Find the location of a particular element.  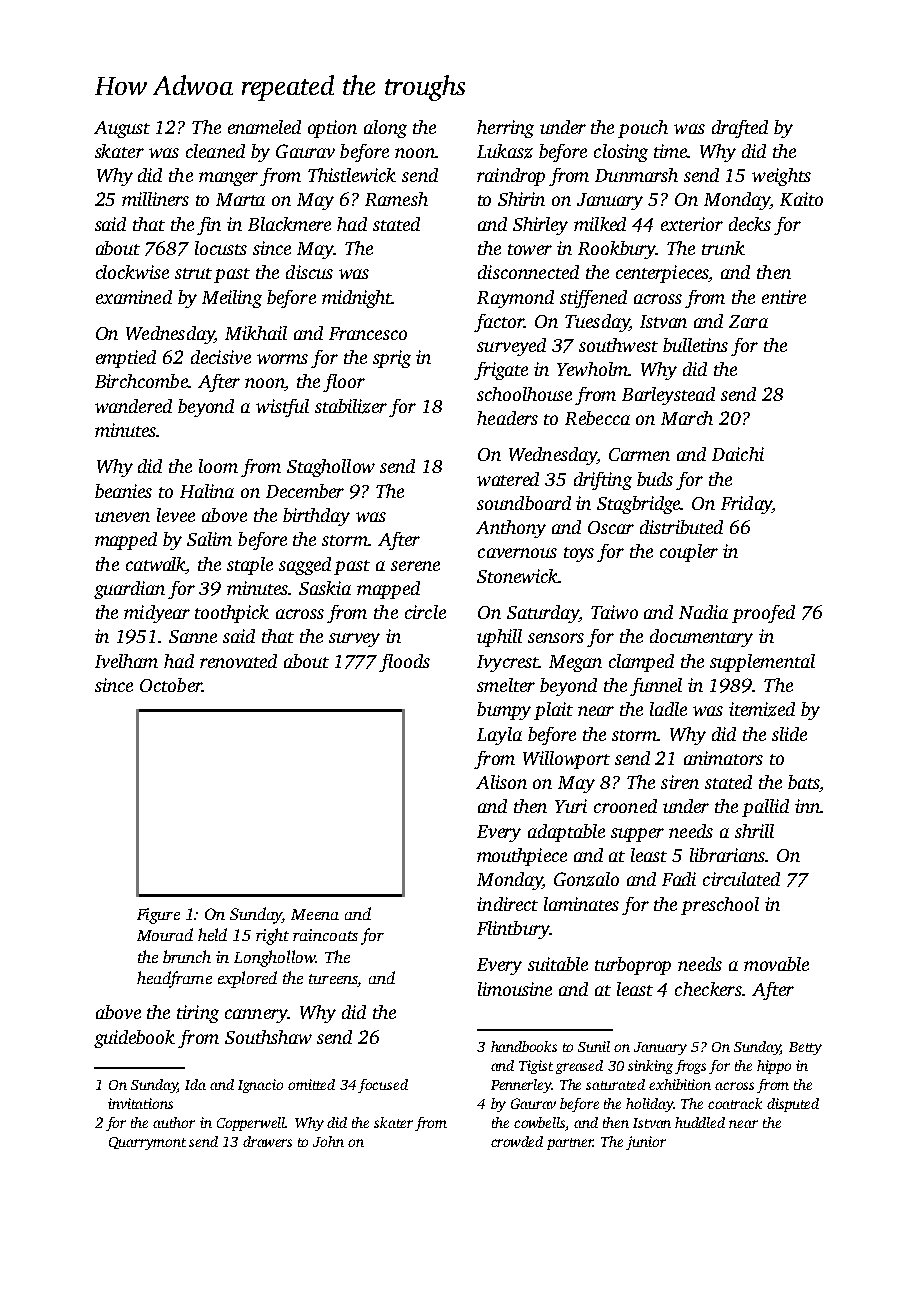

junior is located at coordinates (646, 1143).
